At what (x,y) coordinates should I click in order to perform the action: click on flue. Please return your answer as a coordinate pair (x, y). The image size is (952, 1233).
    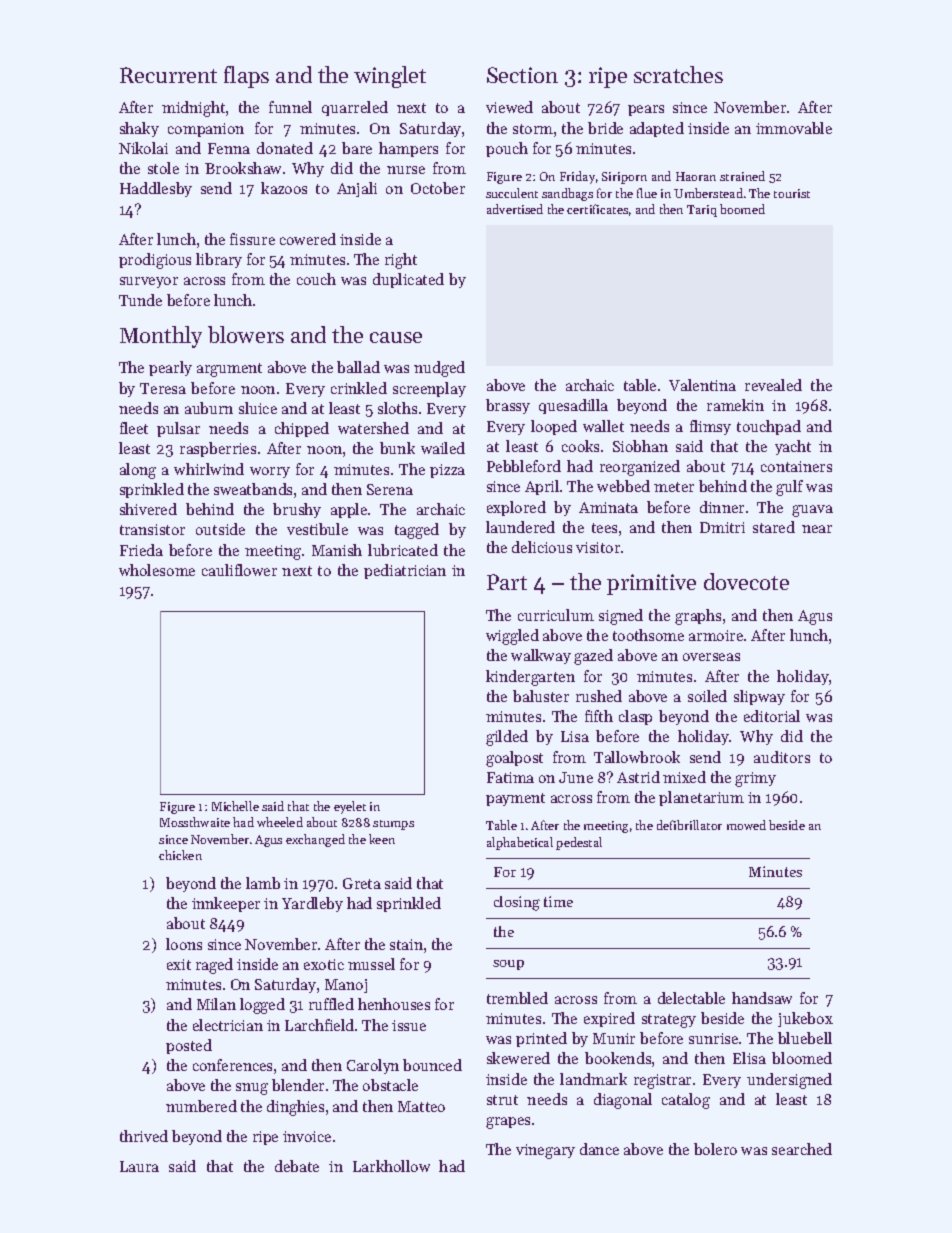
    Looking at the image, I should click on (647, 193).
